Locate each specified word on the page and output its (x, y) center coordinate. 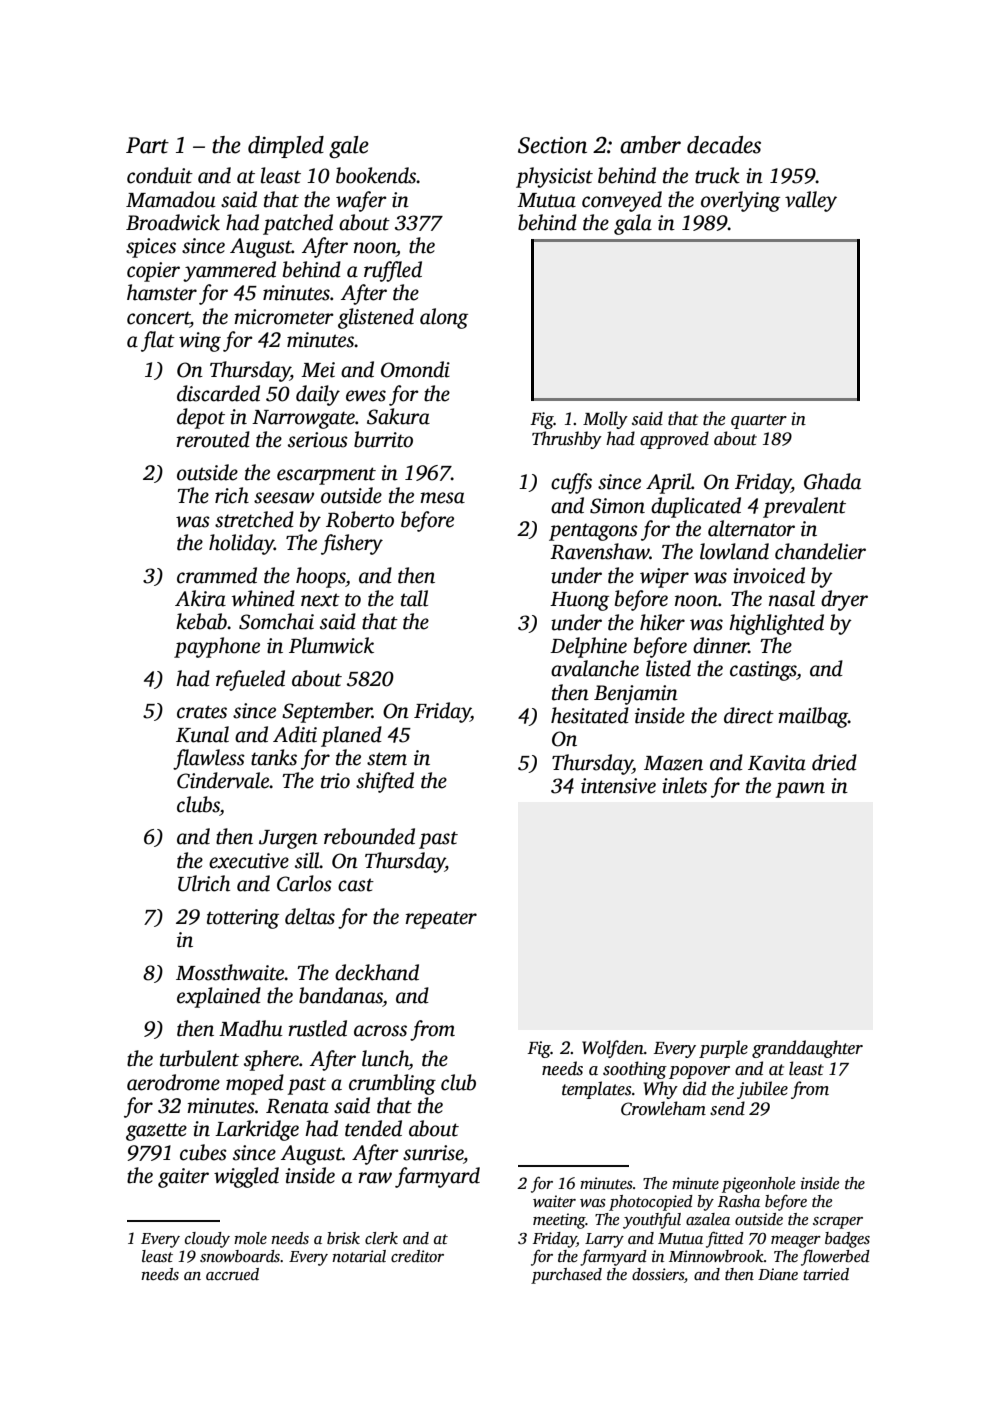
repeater (441, 920)
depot (201, 418)
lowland (734, 551)
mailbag (813, 717)
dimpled (286, 147)
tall (414, 598)
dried (834, 762)
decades (724, 145)
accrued (232, 1274)
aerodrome (173, 1082)
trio (335, 781)
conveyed (622, 201)
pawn (800, 790)
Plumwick (331, 645)
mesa (442, 498)
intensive (618, 786)
